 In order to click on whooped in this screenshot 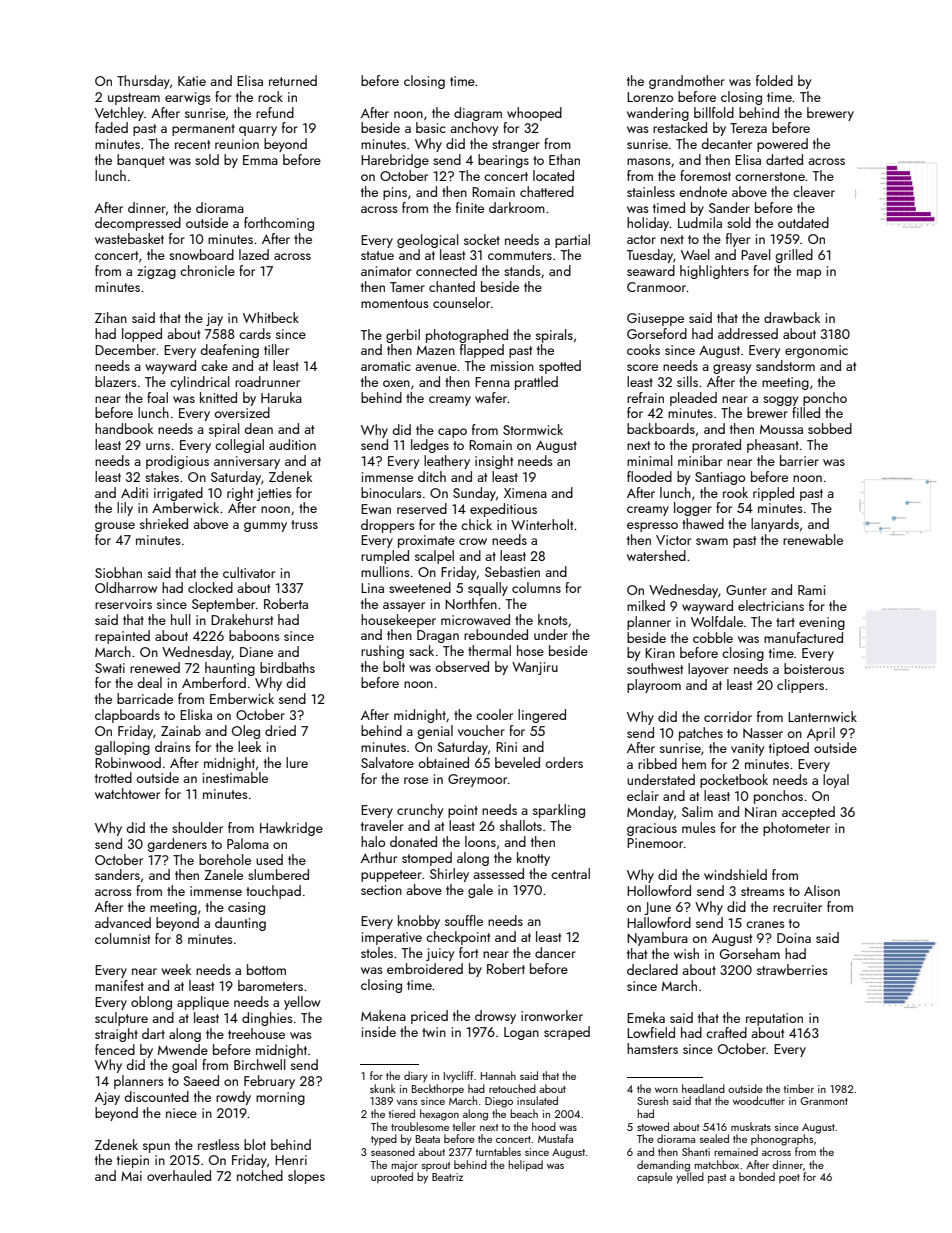, I will do `click(534, 114)`.
